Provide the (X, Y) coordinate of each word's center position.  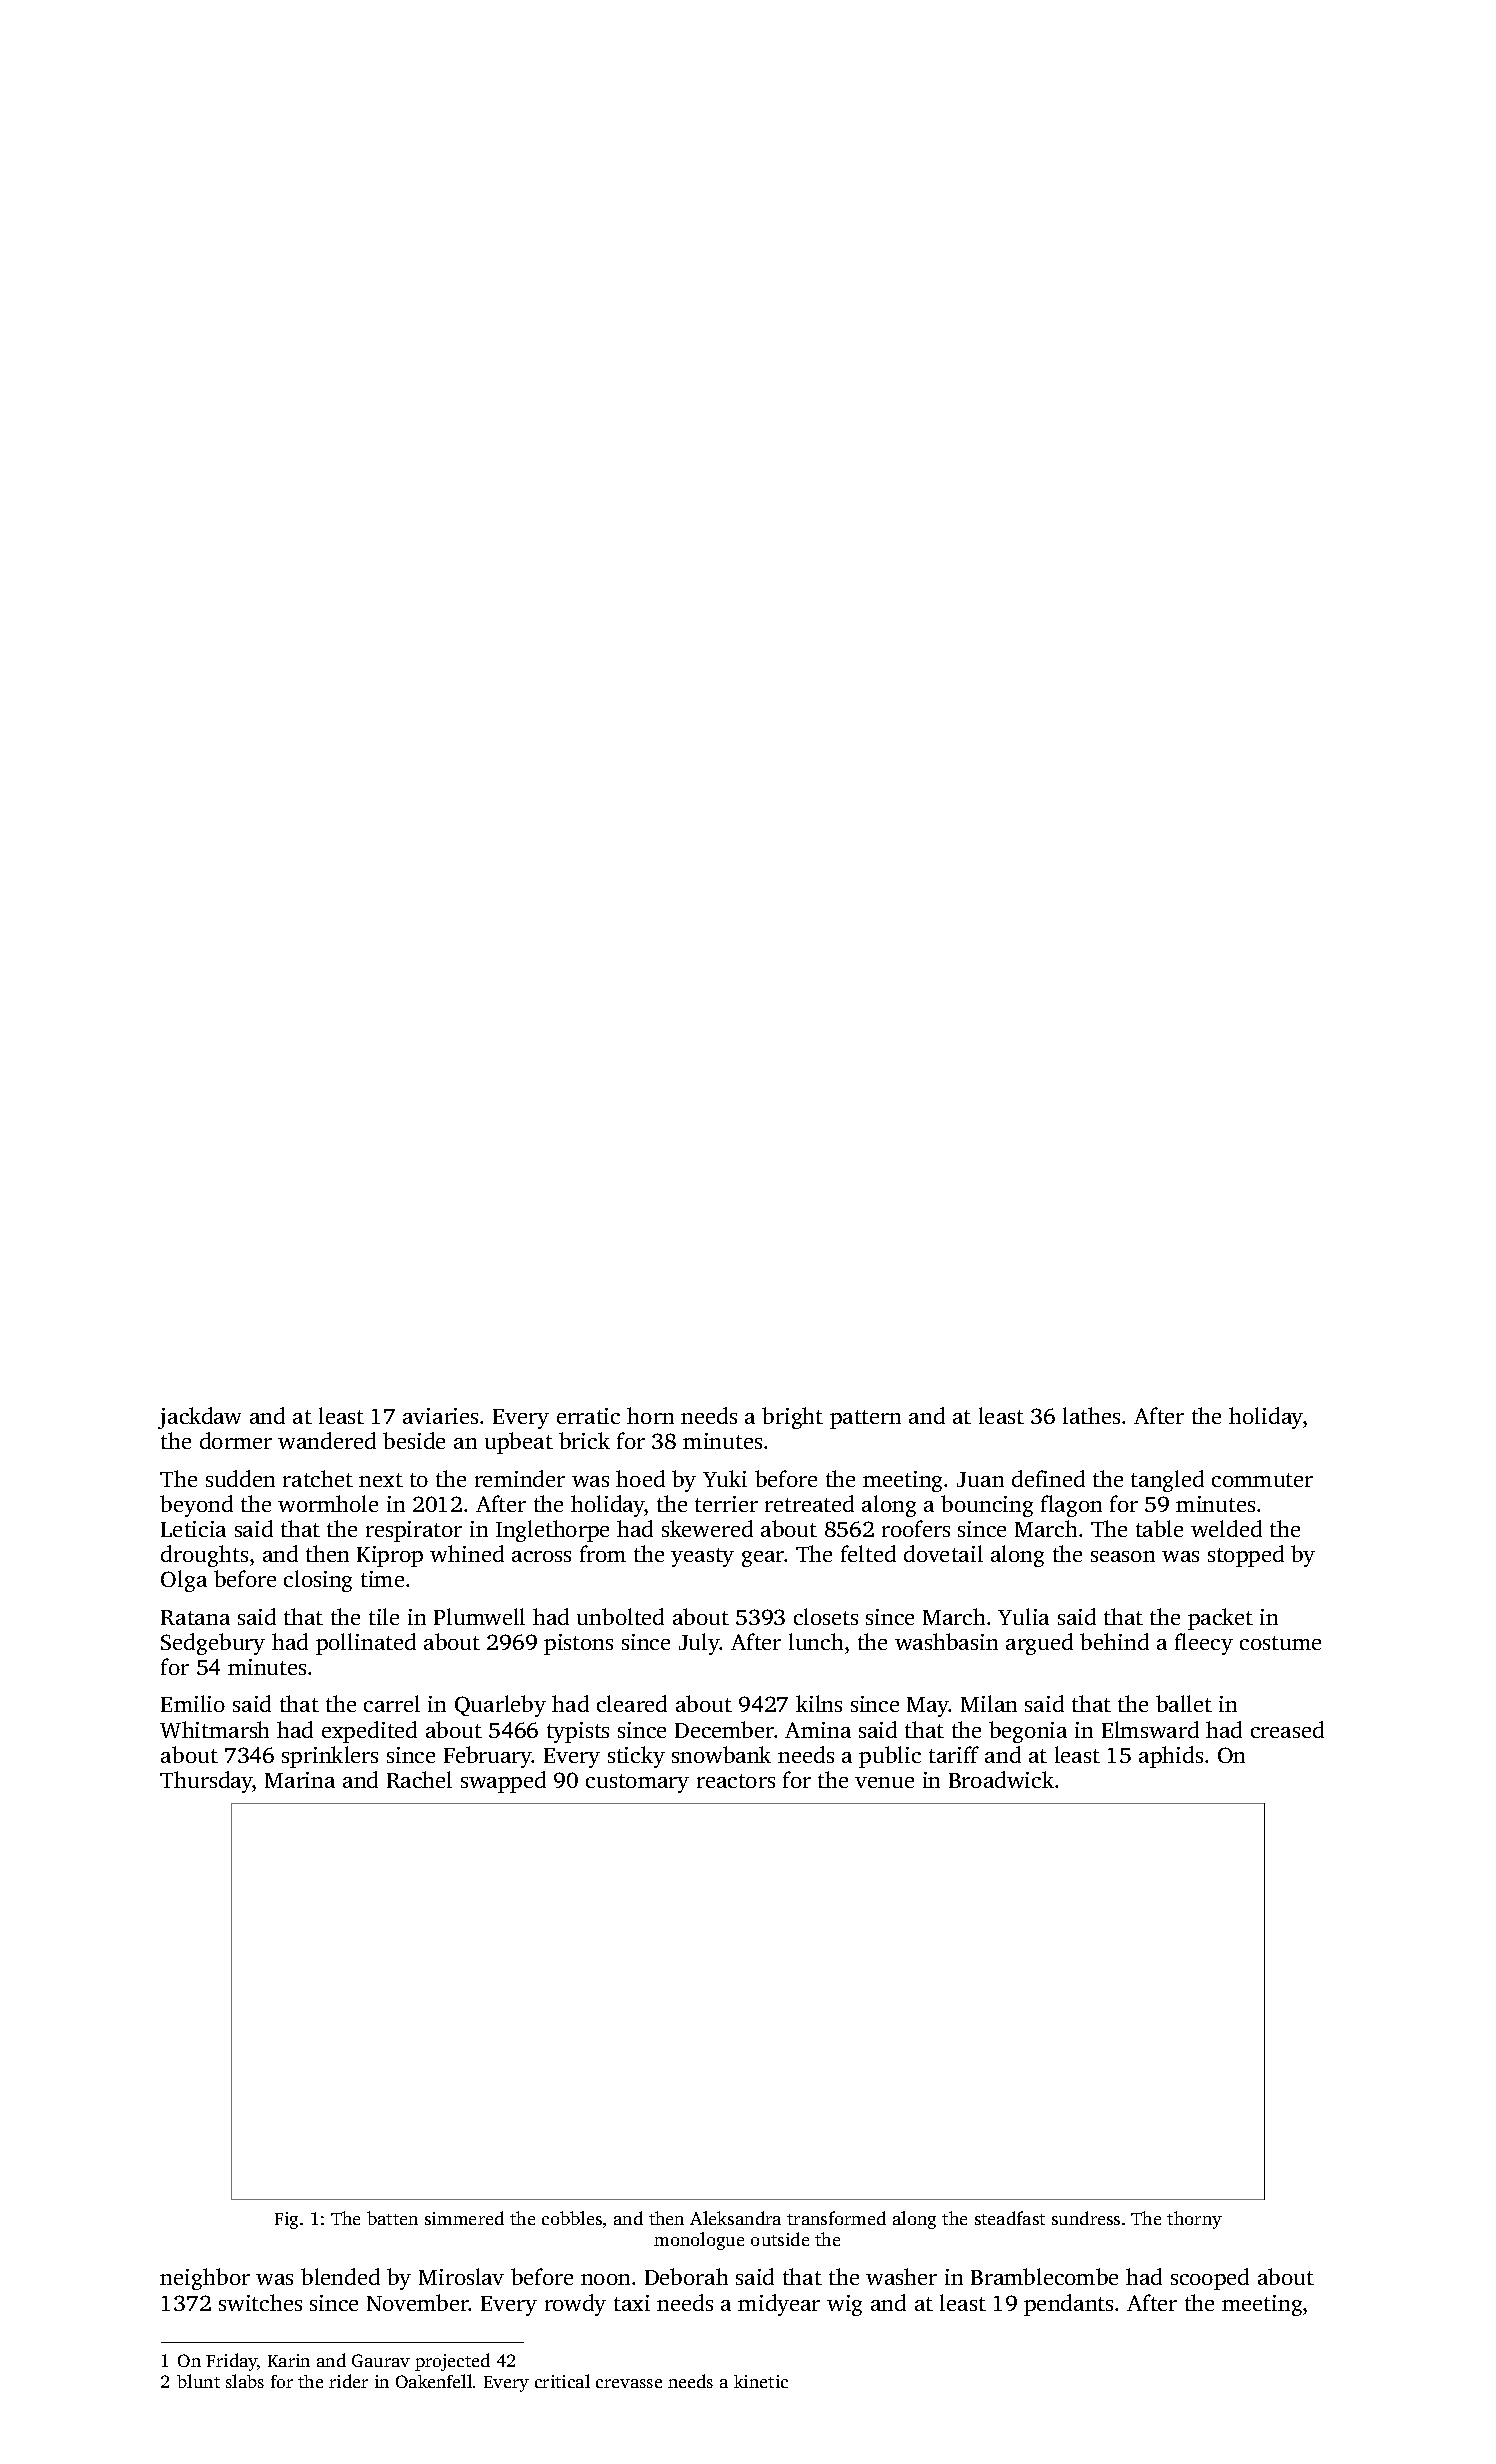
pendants (1068, 2305)
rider (348, 2381)
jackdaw (199, 1418)
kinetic (761, 2381)
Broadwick (1001, 1779)
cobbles (572, 2218)
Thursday (206, 1782)
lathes (1091, 1415)
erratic (588, 1416)
